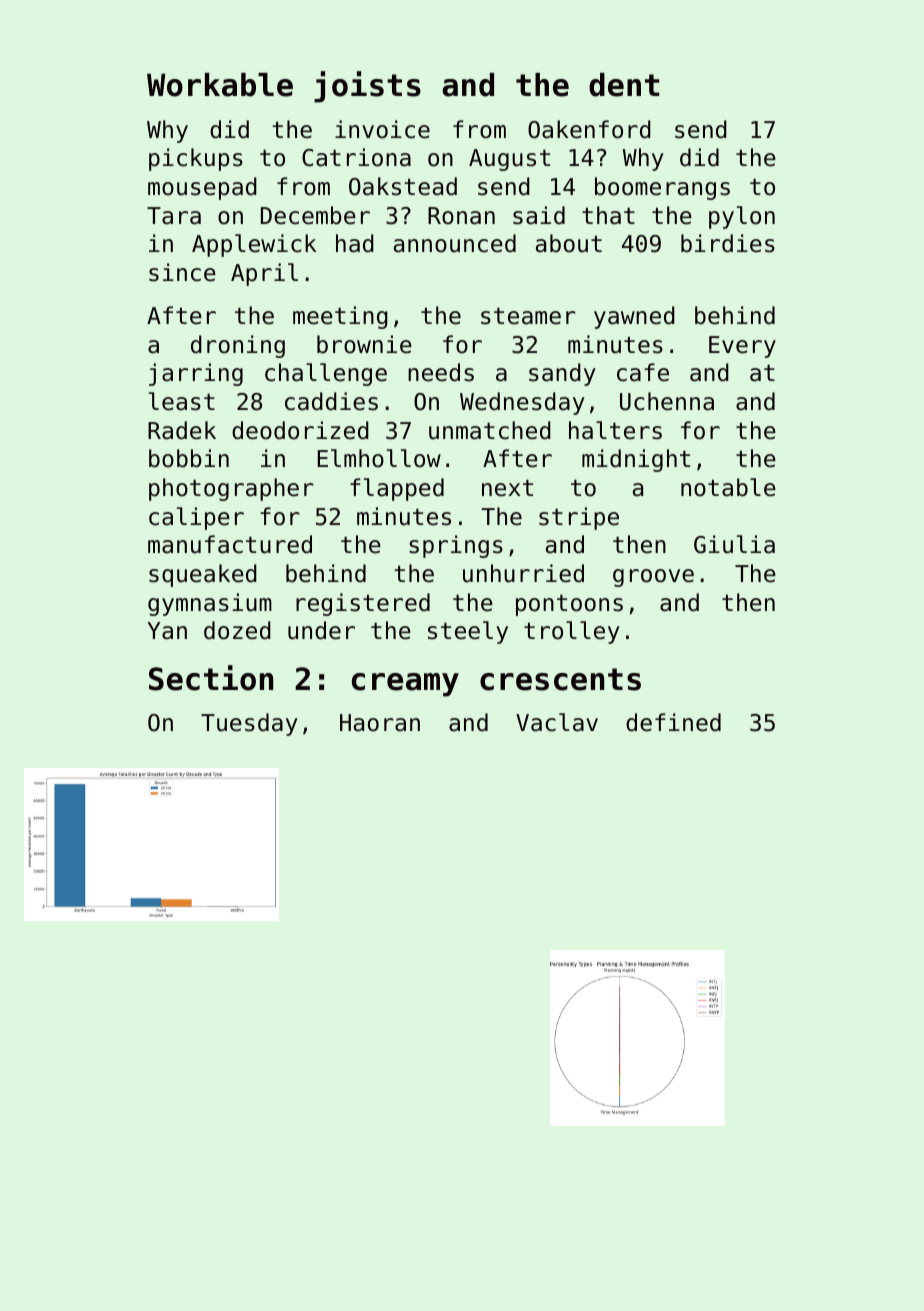  Describe the element at coordinates (624, 85) in the page. I see `dent` at that location.
